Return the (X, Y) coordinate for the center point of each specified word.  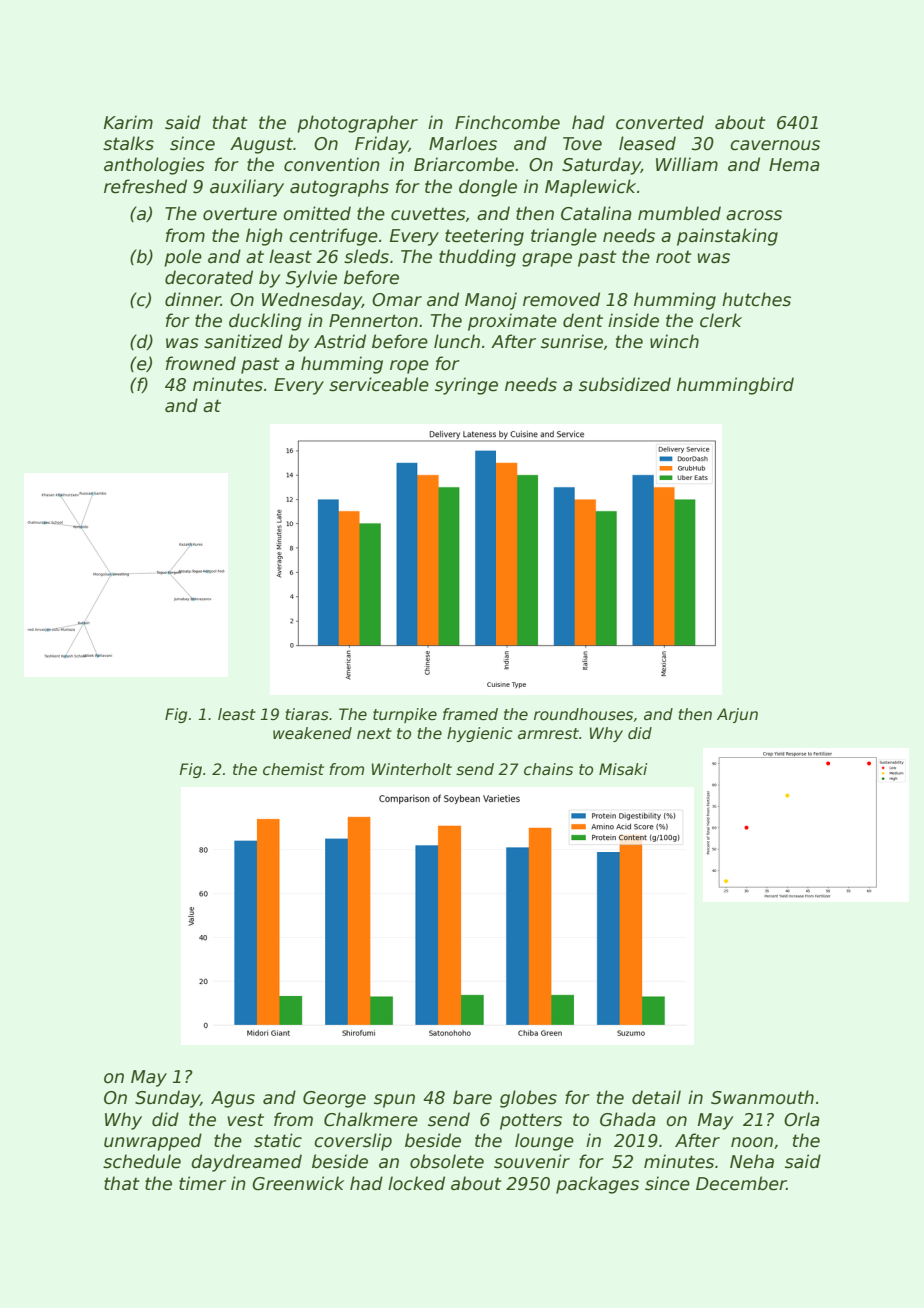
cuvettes (428, 214)
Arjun (737, 715)
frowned (201, 363)
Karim (128, 122)
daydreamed (246, 1163)
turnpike (405, 715)
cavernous (775, 145)
